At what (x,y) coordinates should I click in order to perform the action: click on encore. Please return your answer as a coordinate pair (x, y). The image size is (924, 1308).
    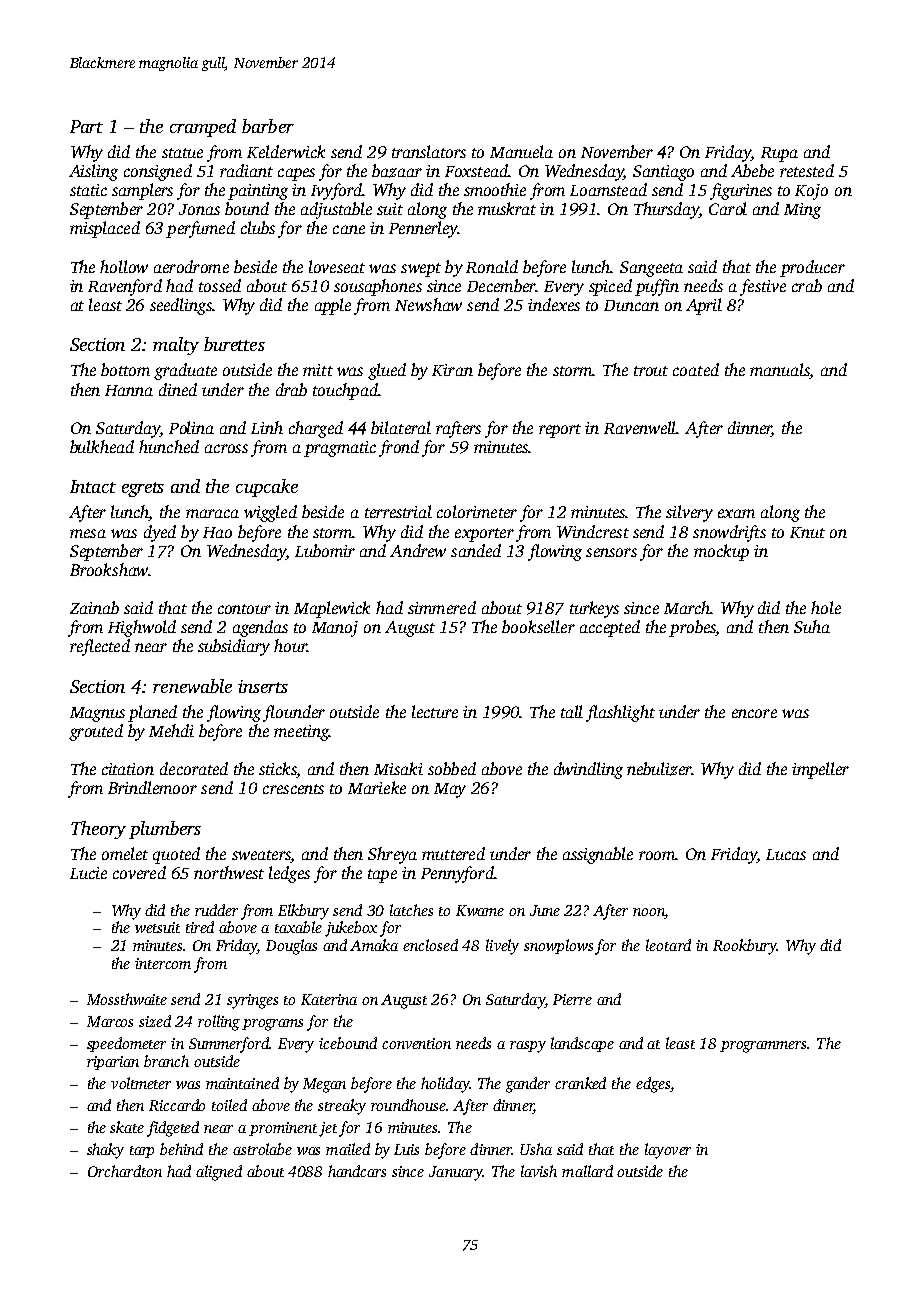
    Looking at the image, I should click on (754, 713).
